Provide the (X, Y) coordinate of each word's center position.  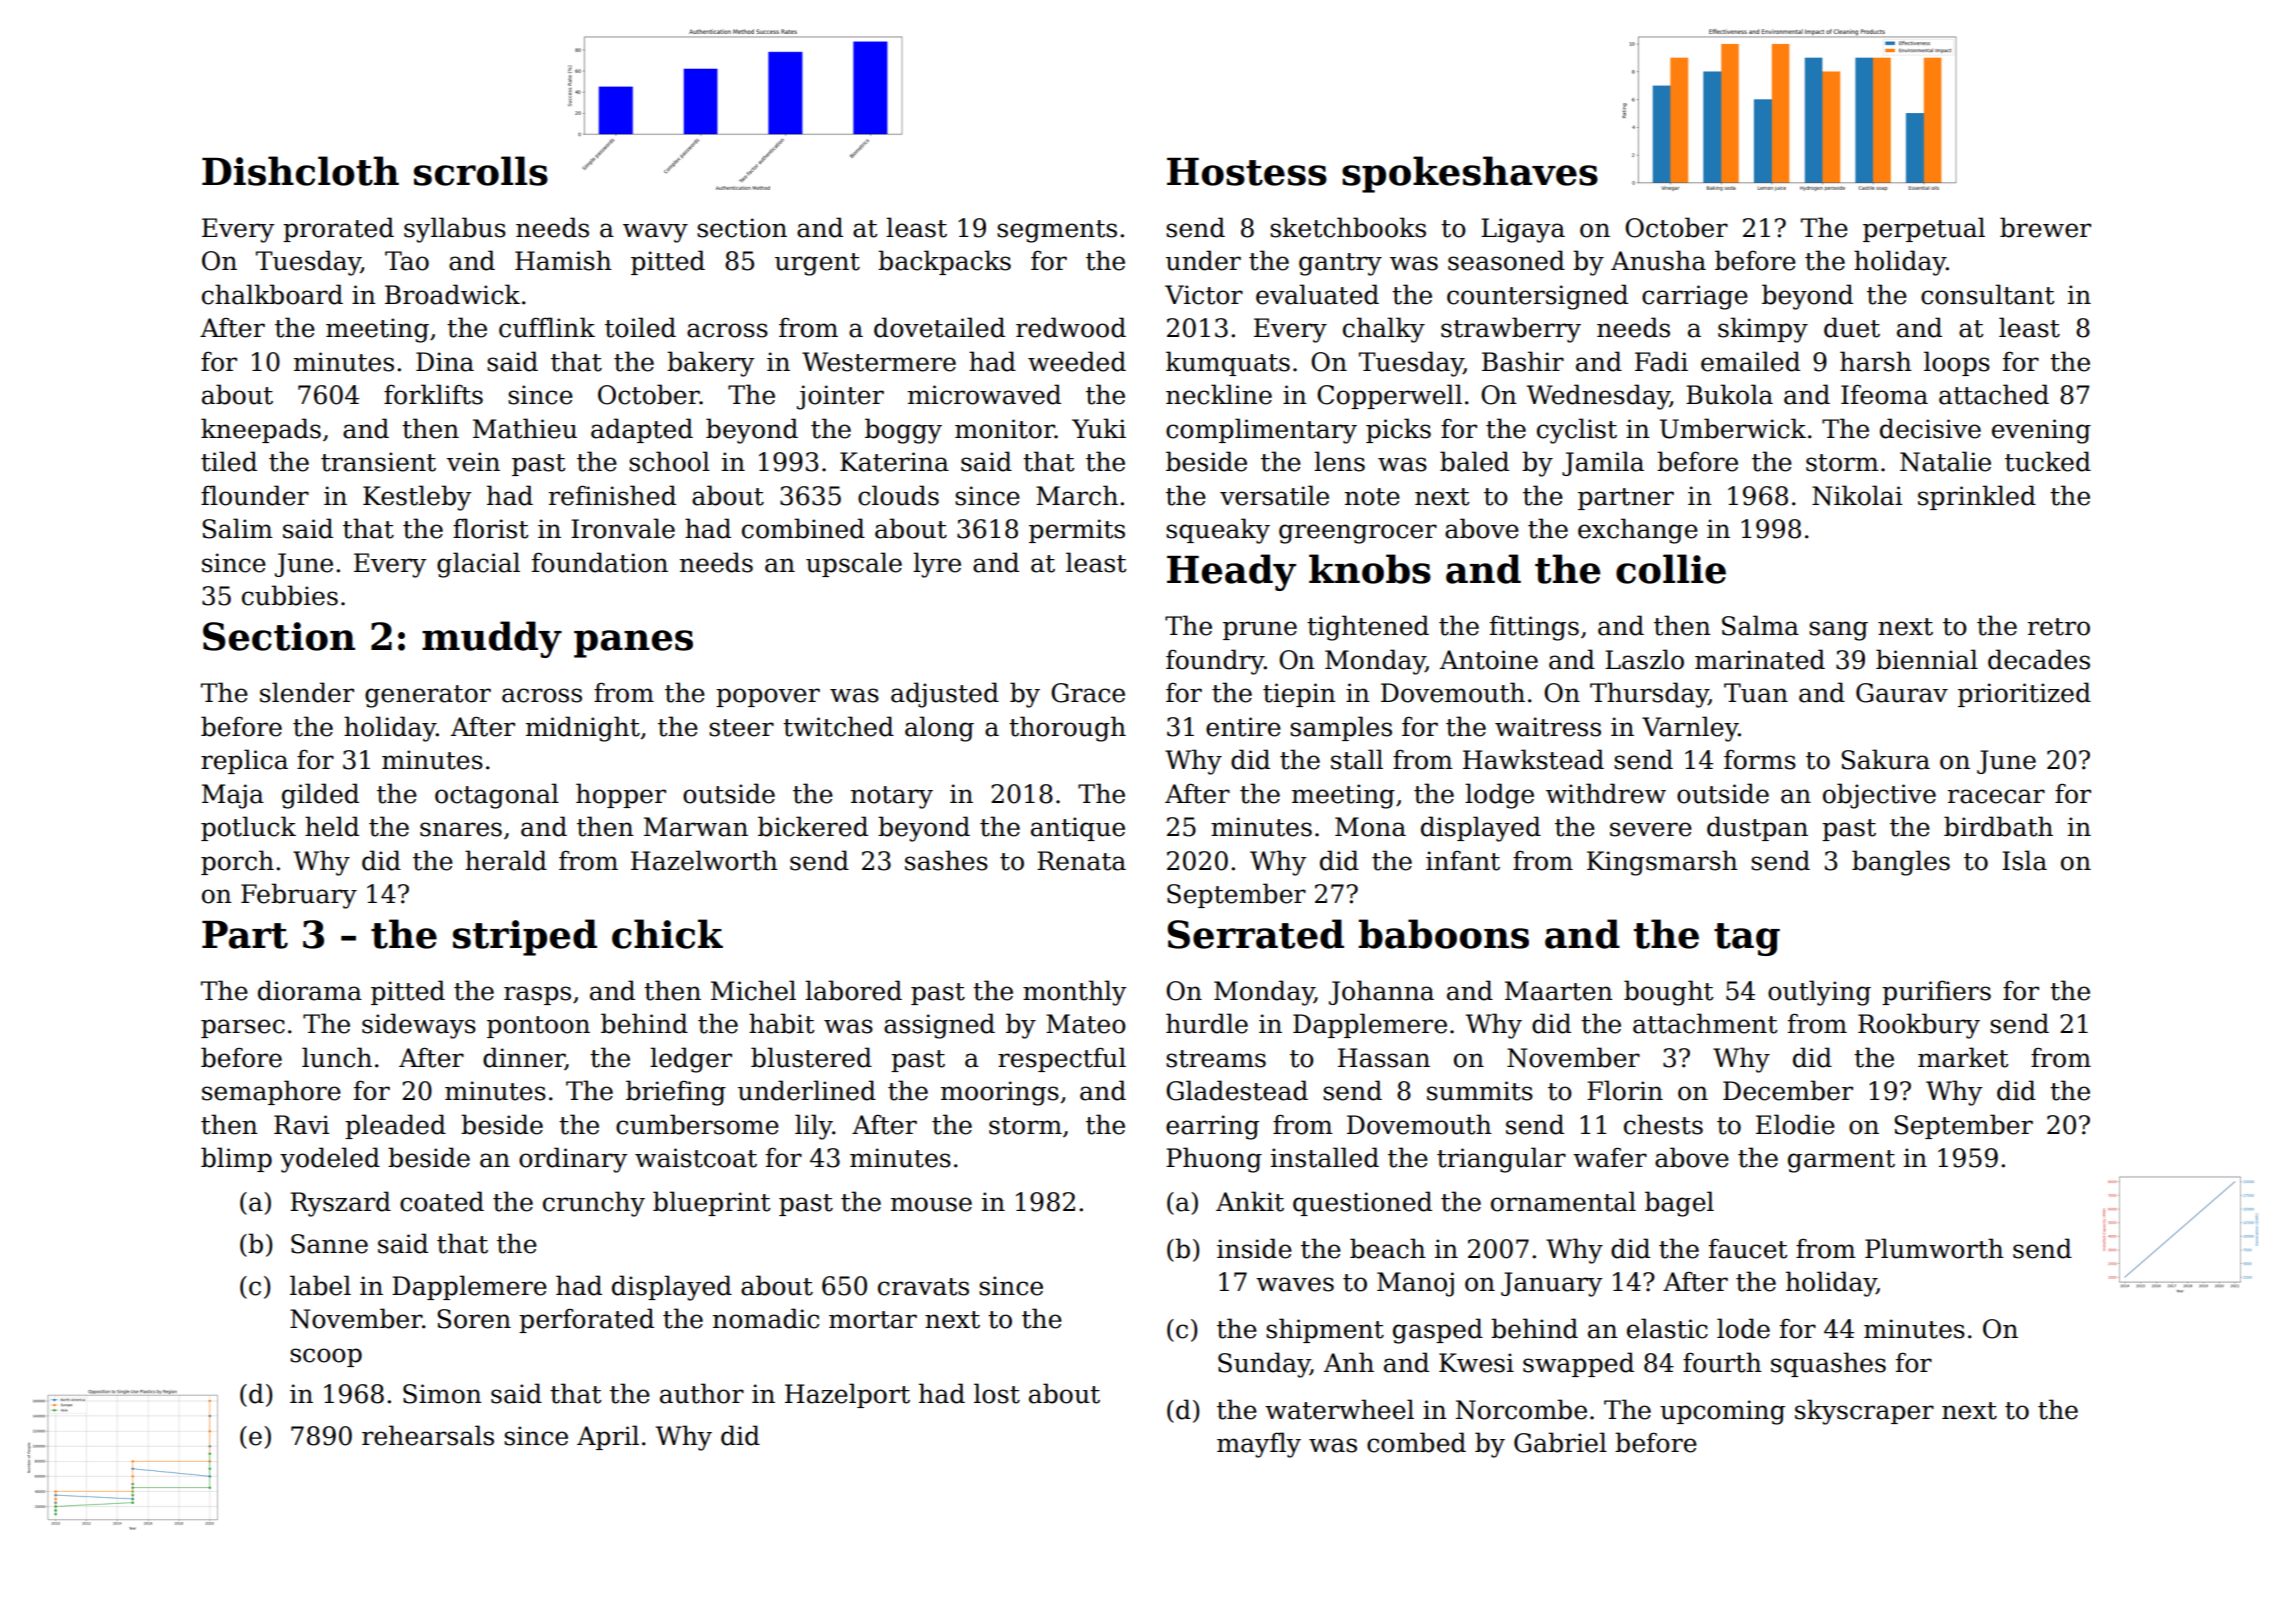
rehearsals (428, 1435)
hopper (621, 795)
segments (1057, 231)
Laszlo (1644, 659)
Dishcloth (300, 171)
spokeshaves (1470, 174)
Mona (1370, 827)
